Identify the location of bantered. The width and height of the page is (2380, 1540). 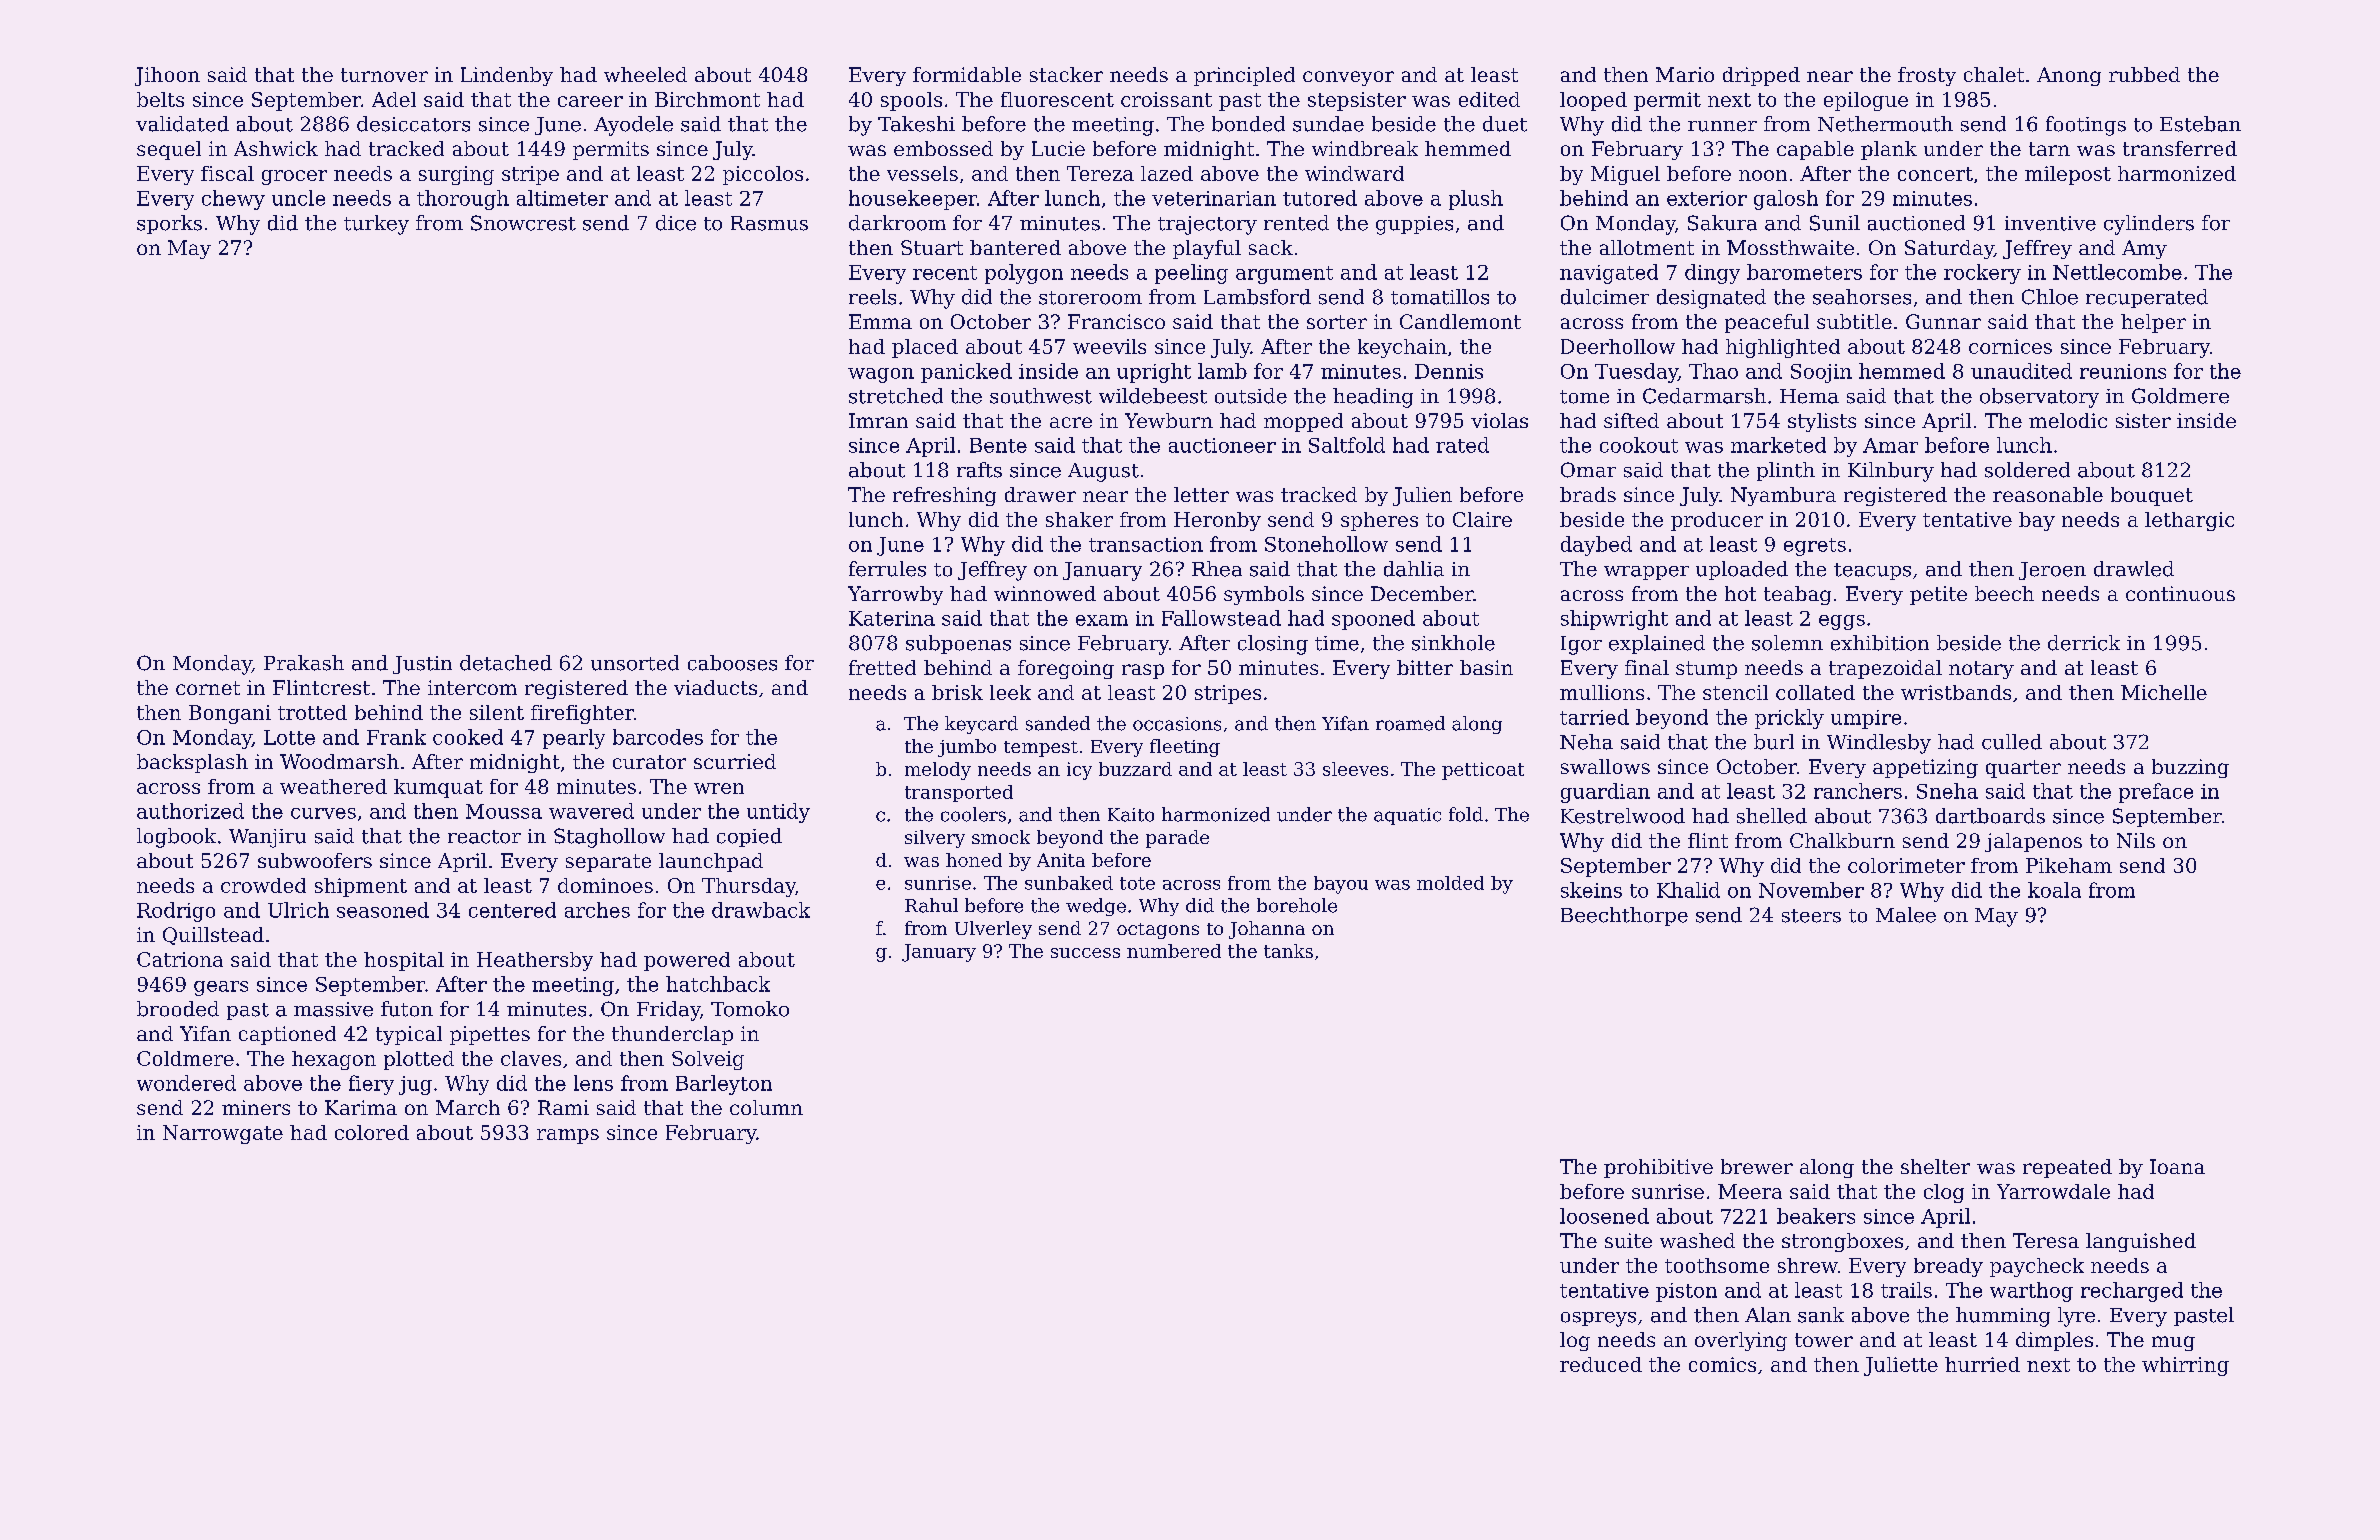
(1015, 247).
